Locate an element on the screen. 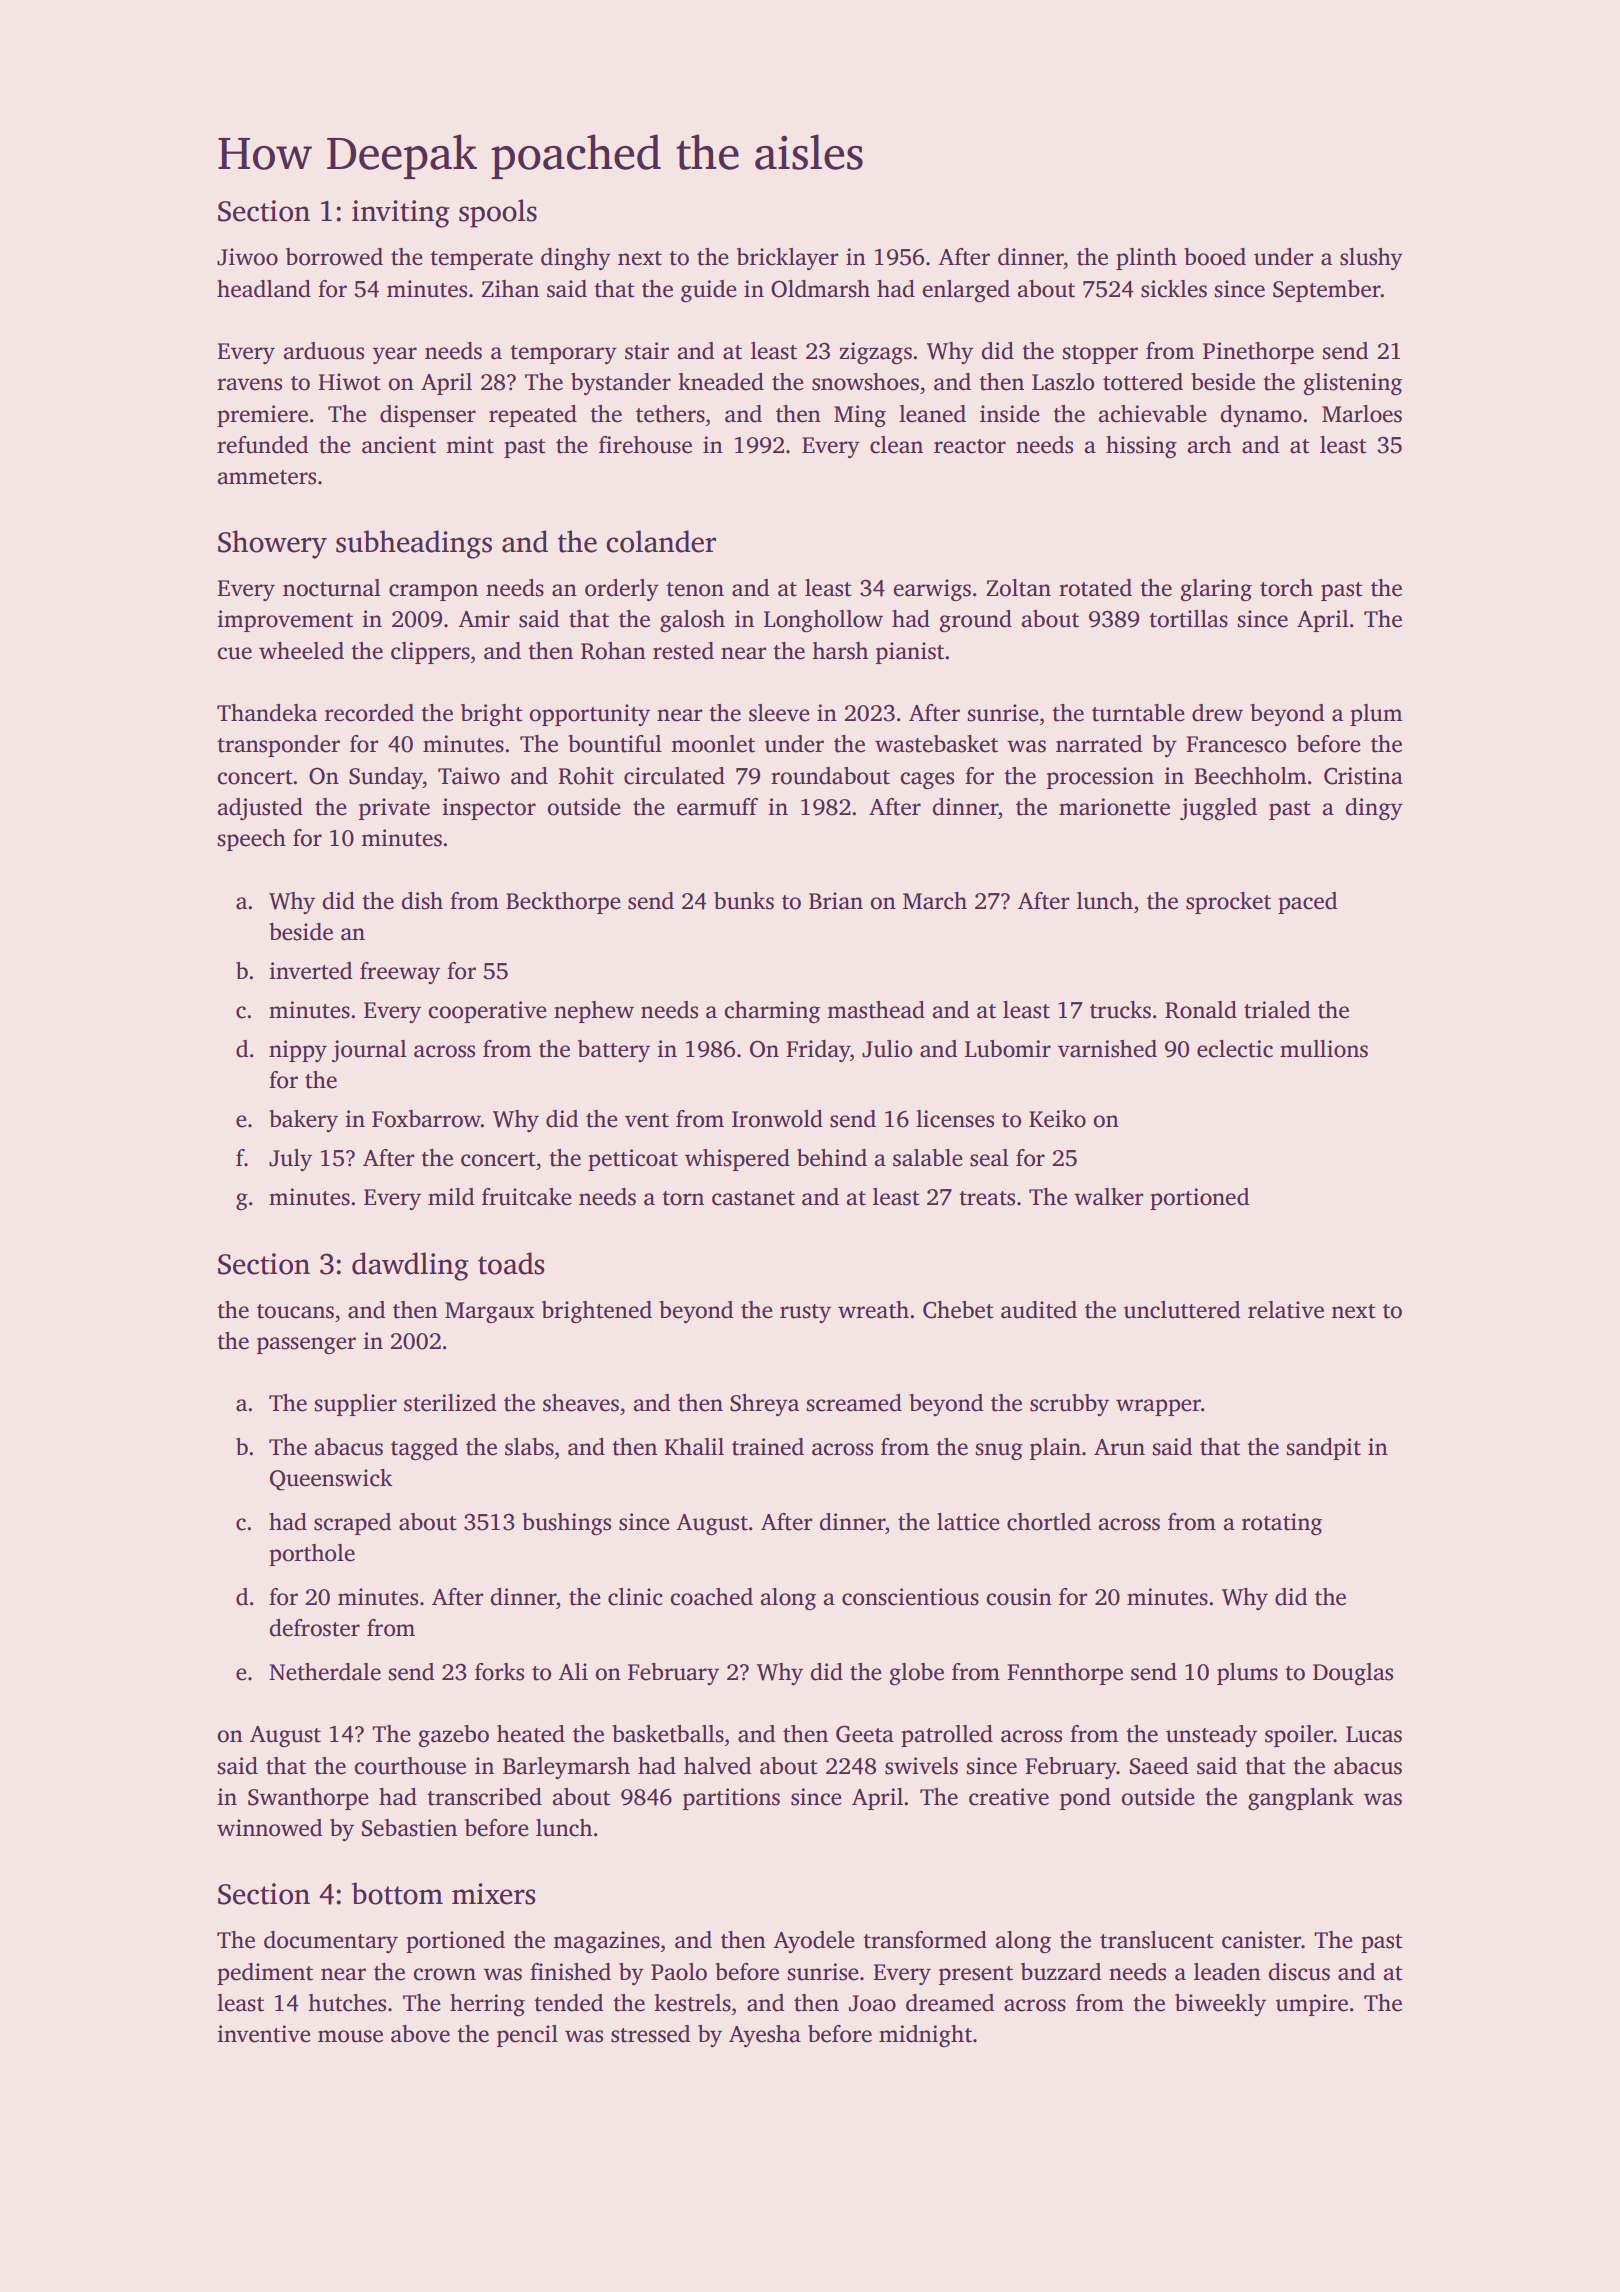 Image resolution: width=1620 pixels, height=2292 pixels. winnowed is located at coordinates (269, 1828).
